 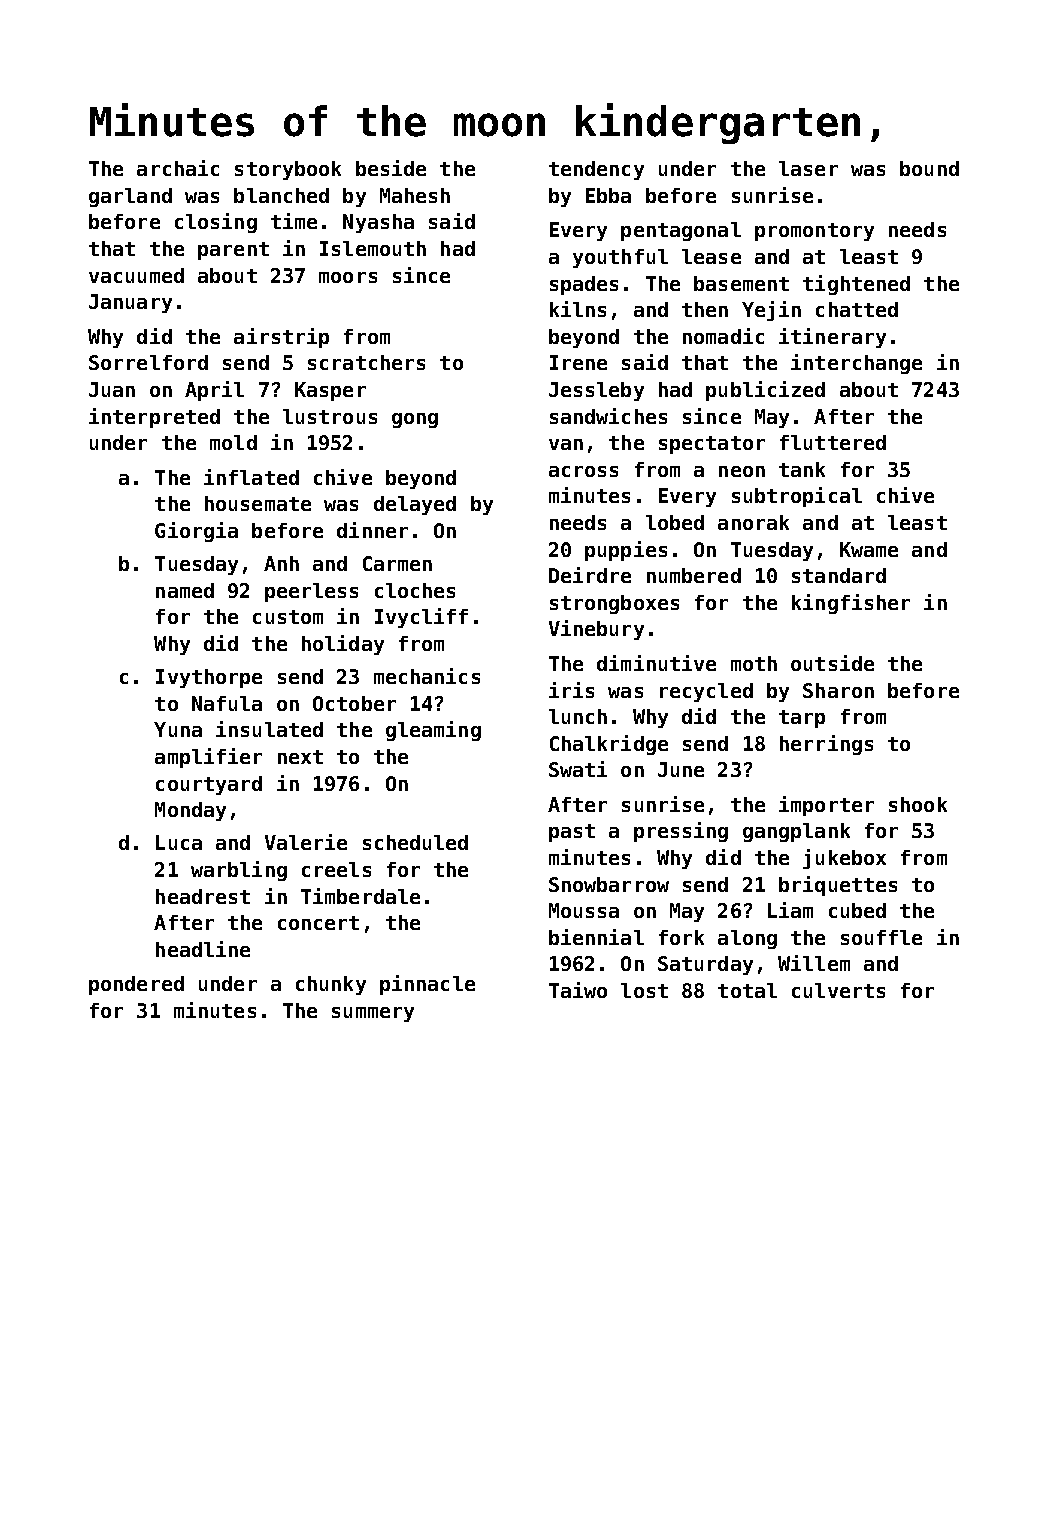 I want to click on headrest, so click(x=203, y=896).
